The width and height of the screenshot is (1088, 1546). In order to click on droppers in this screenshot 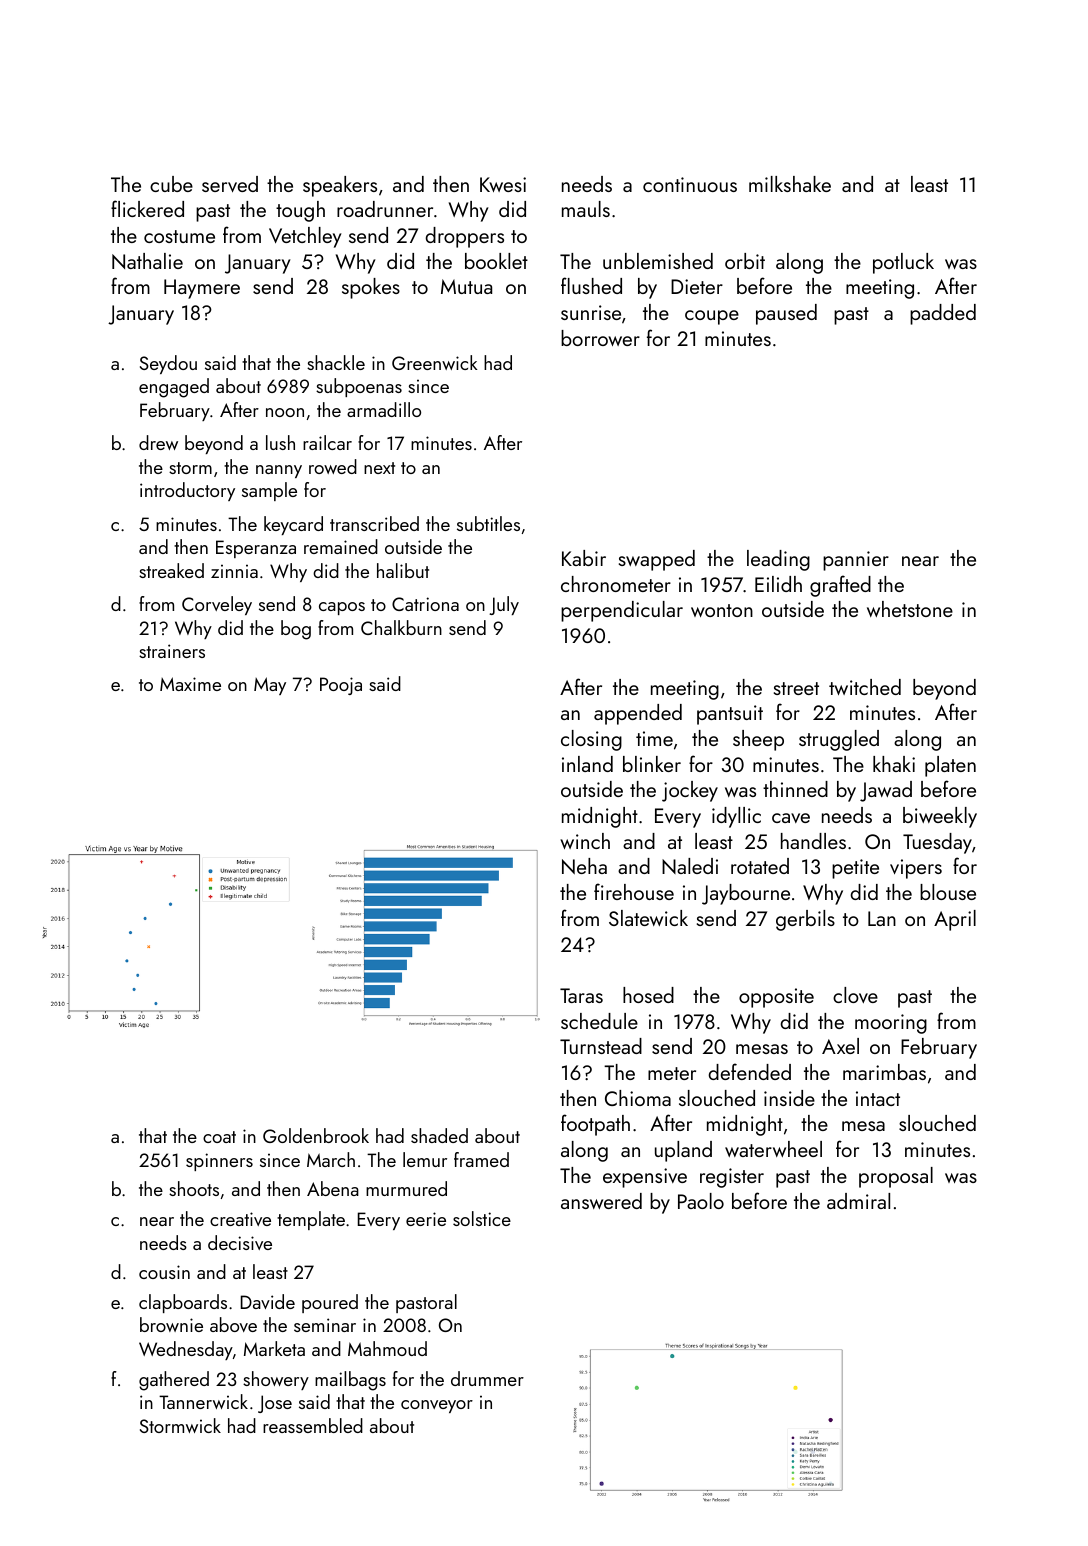, I will do `click(465, 237)`.
